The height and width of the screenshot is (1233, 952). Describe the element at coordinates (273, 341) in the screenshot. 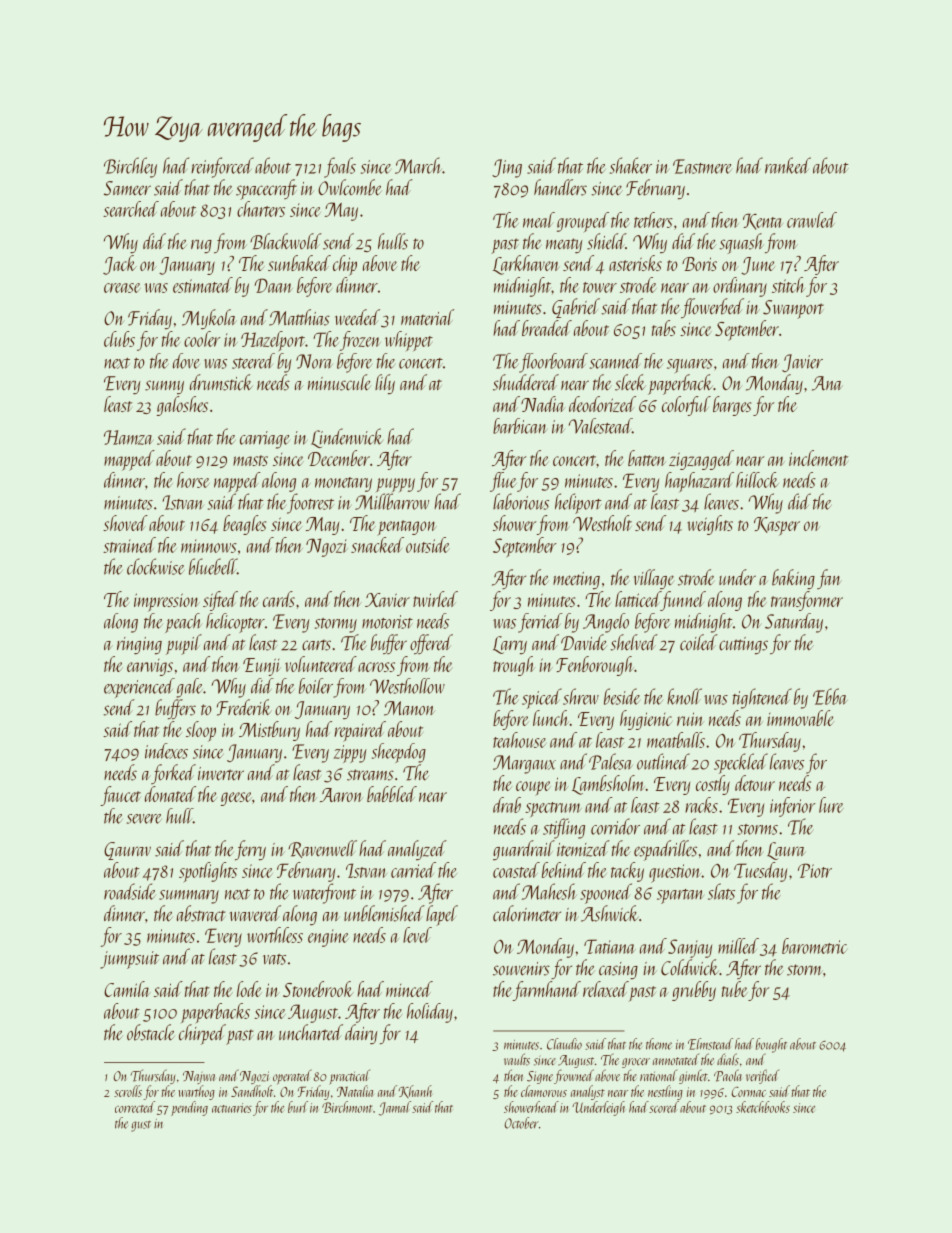

I see `Hazelport` at that location.
